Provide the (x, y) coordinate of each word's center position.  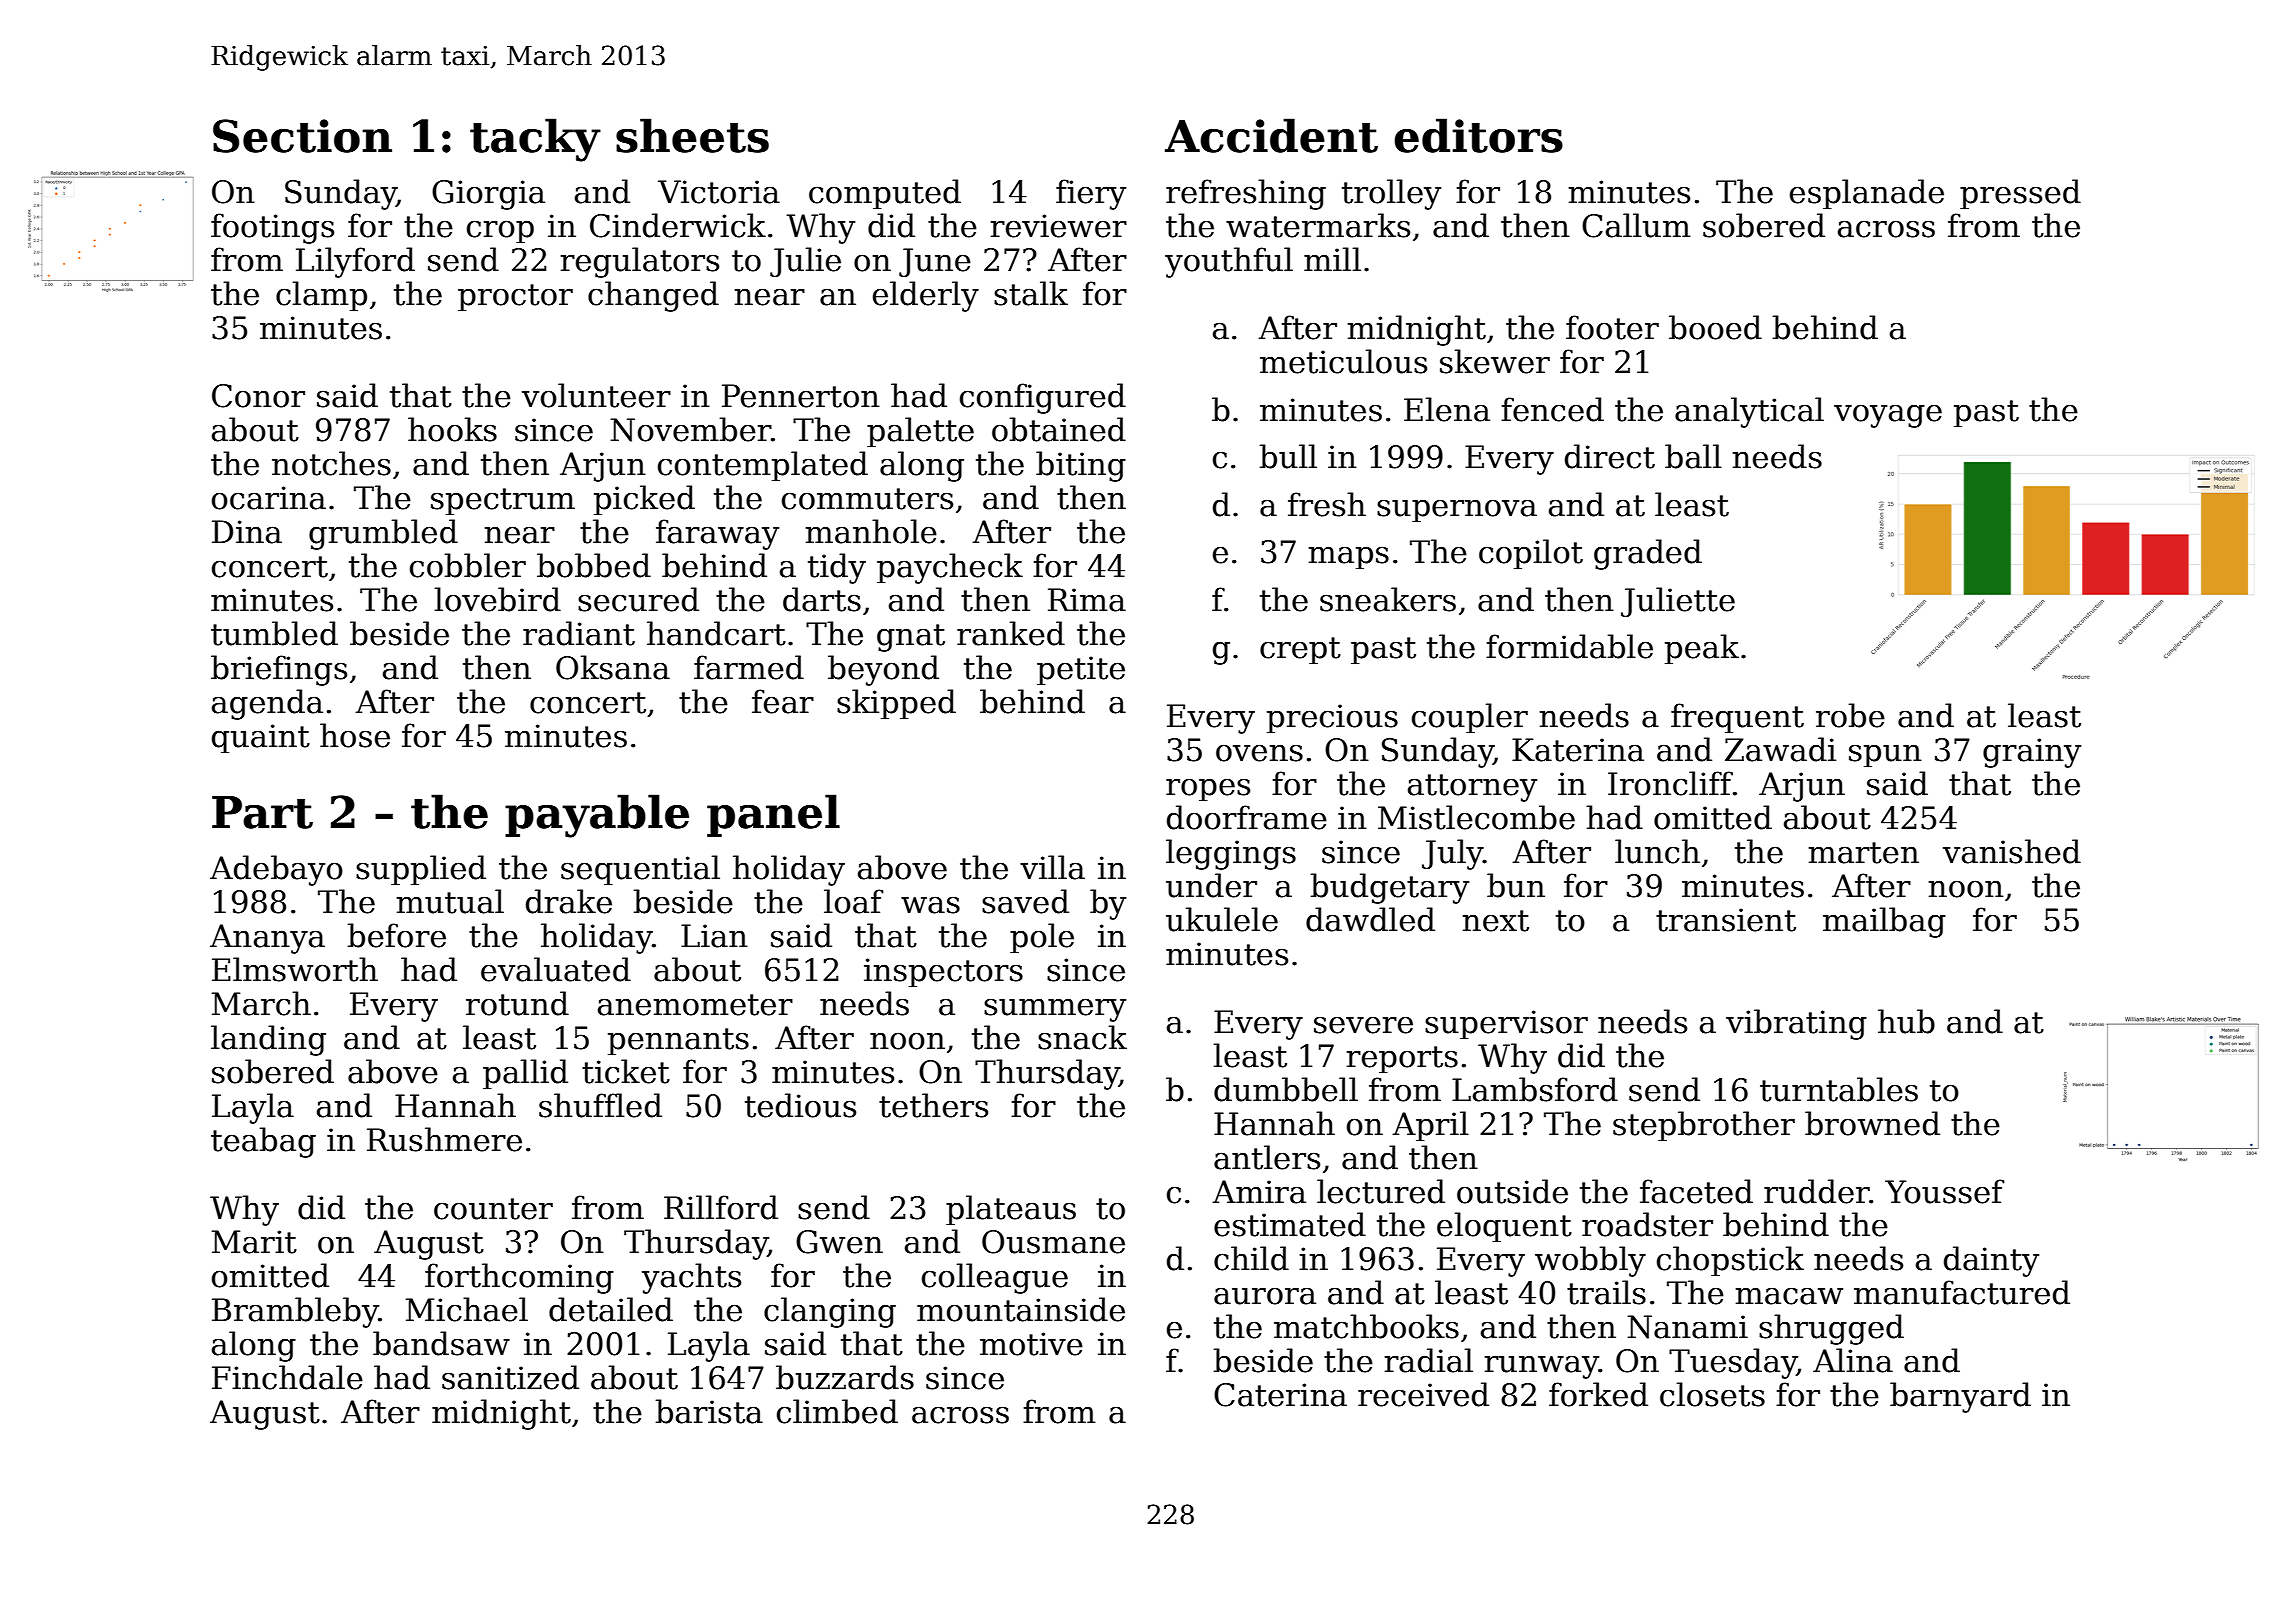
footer (1612, 327)
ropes (1208, 790)
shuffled (600, 1105)
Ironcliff (1670, 783)
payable (597, 816)
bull (1288, 456)
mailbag (1884, 922)
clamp (321, 296)
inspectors (943, 973)
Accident (1271, 135)
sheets (692, 135)
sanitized (510, 1377)
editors (1478, 135)
